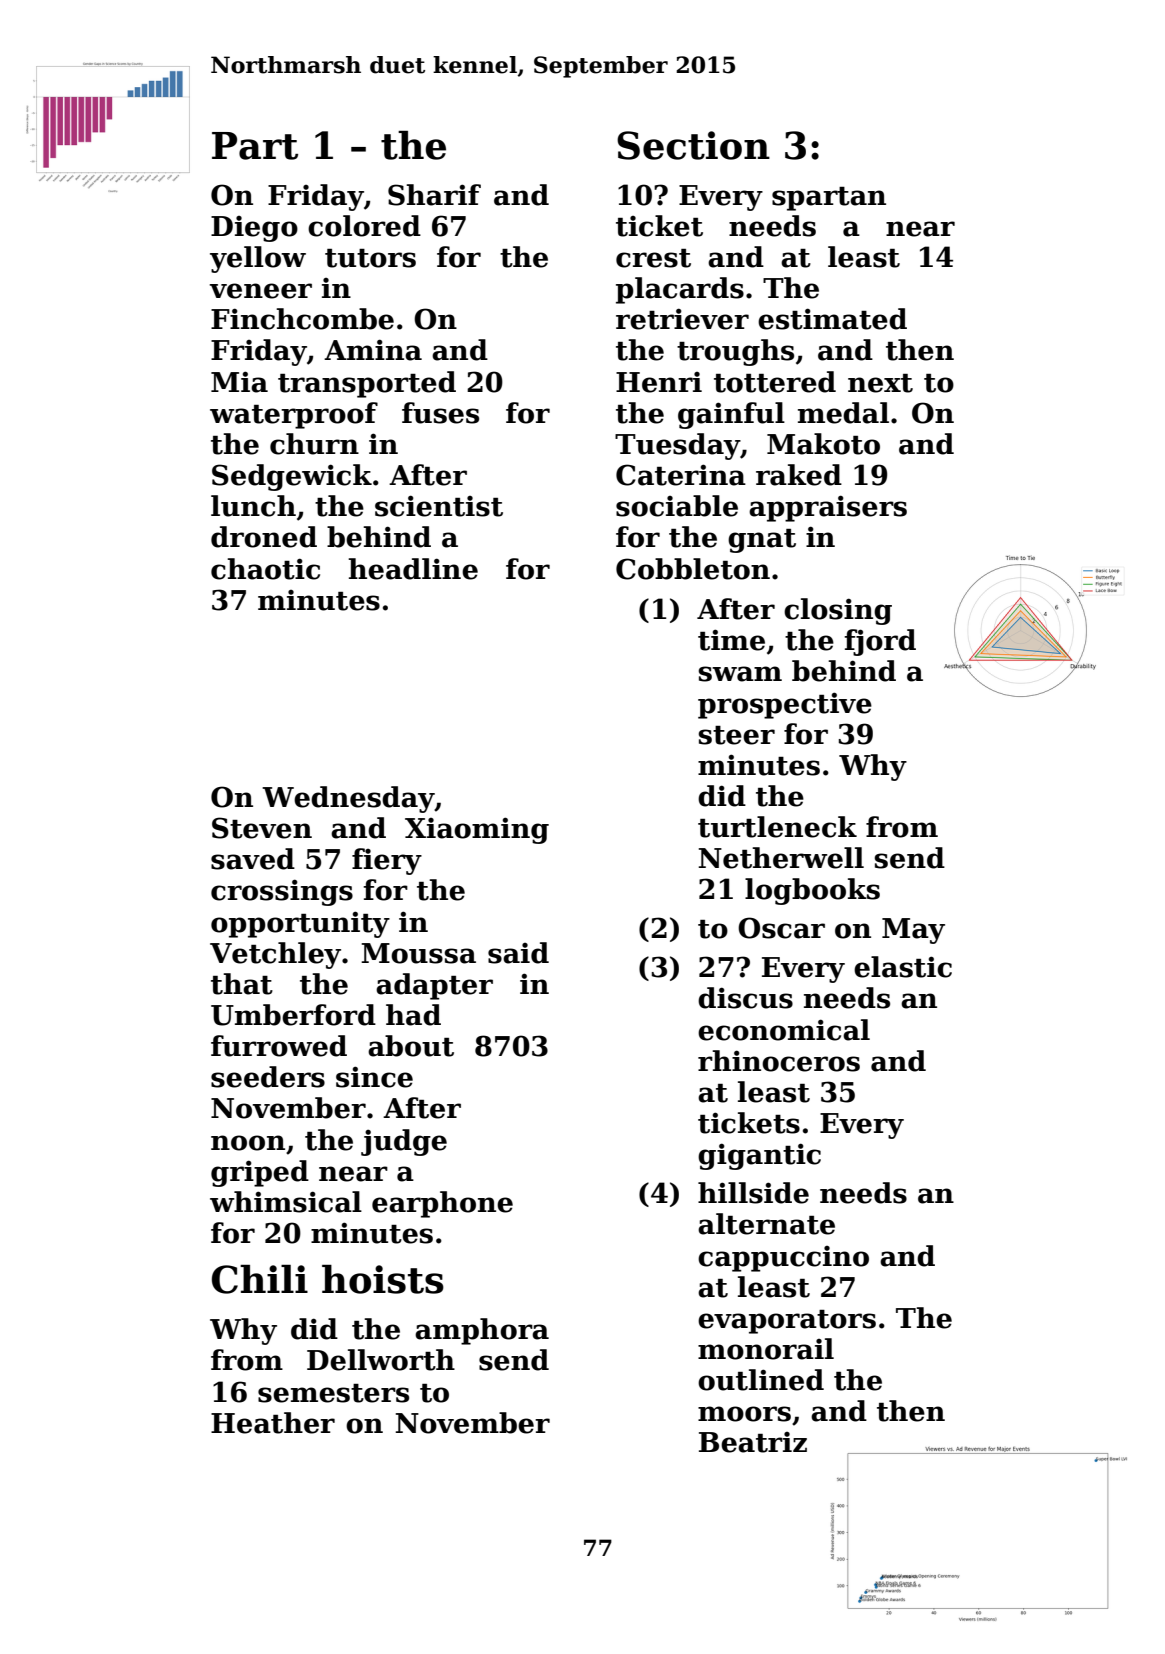 This screenshot has width=1165, height=1654. Describe the element at coordinates (653, 258) in the screenshot. I see `crest` at that location.
